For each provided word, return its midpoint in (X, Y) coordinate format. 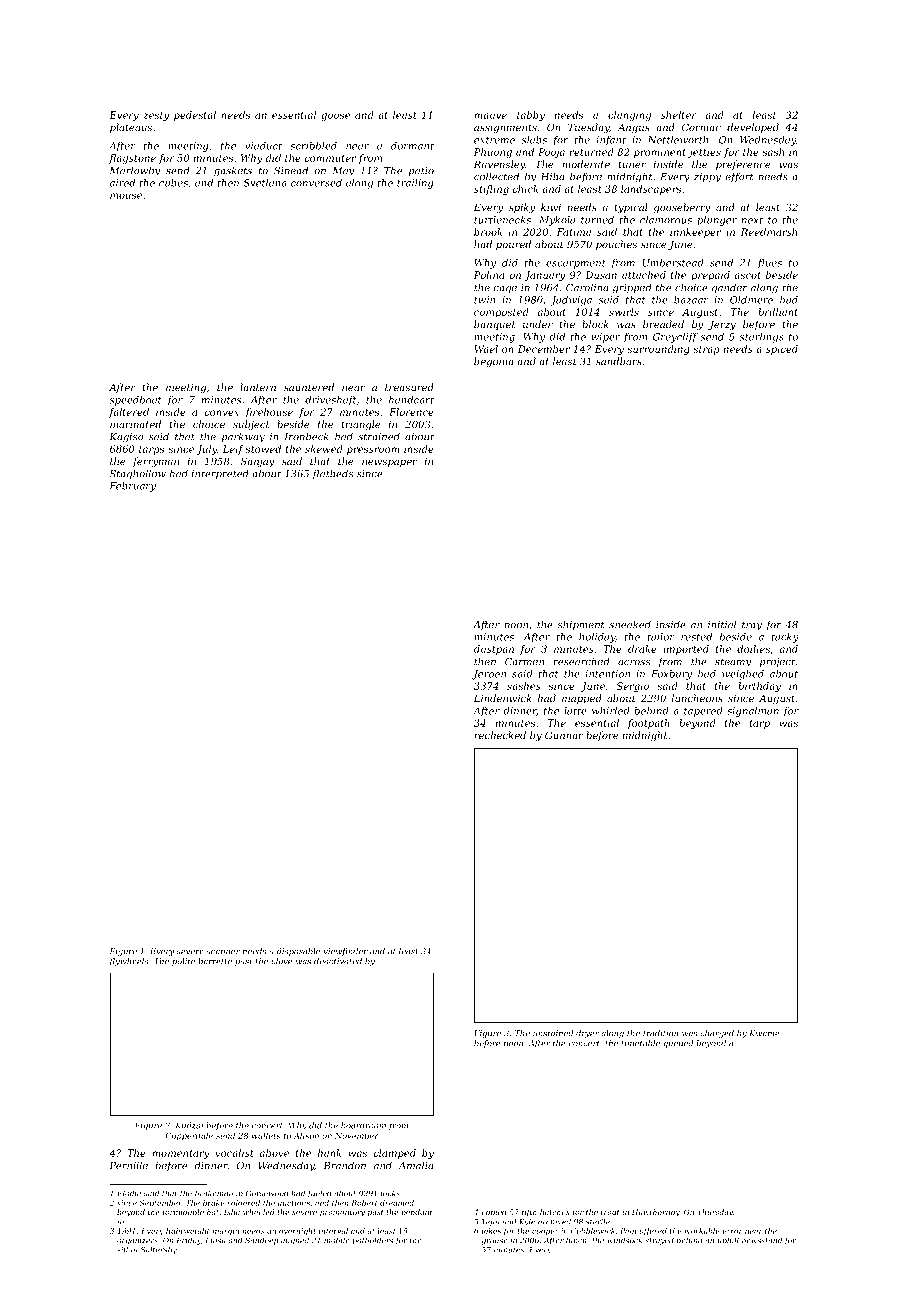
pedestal (195, 116)
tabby (531, 116)
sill (122, 1249)
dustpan (494, 650)
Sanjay (258, 462)
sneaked (630, 624)
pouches (616, 245)
